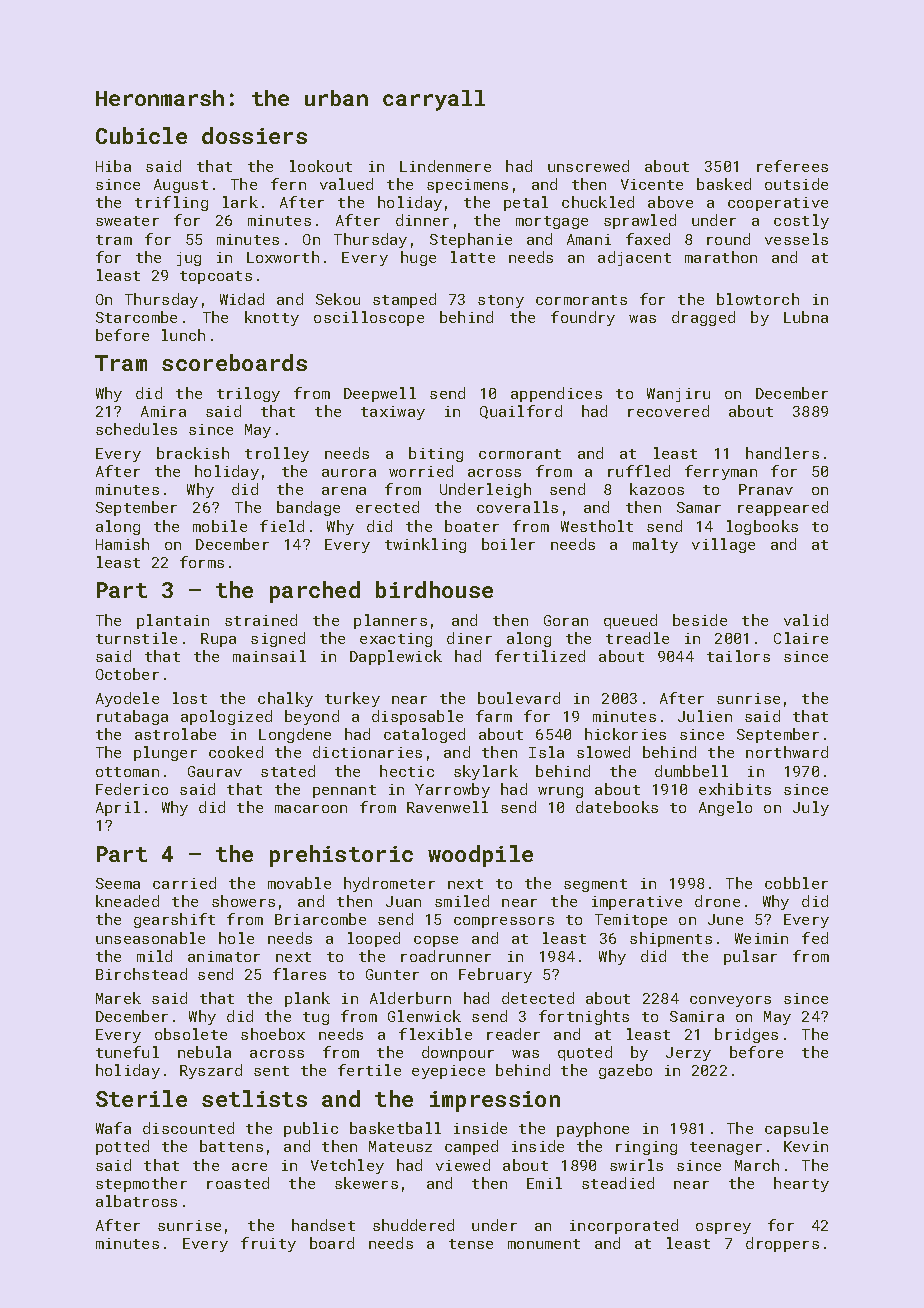 The height and width of the image is (1308, 924). Describe the element at coordinates (495, 1101) in the image. I see `impression` at that location.
